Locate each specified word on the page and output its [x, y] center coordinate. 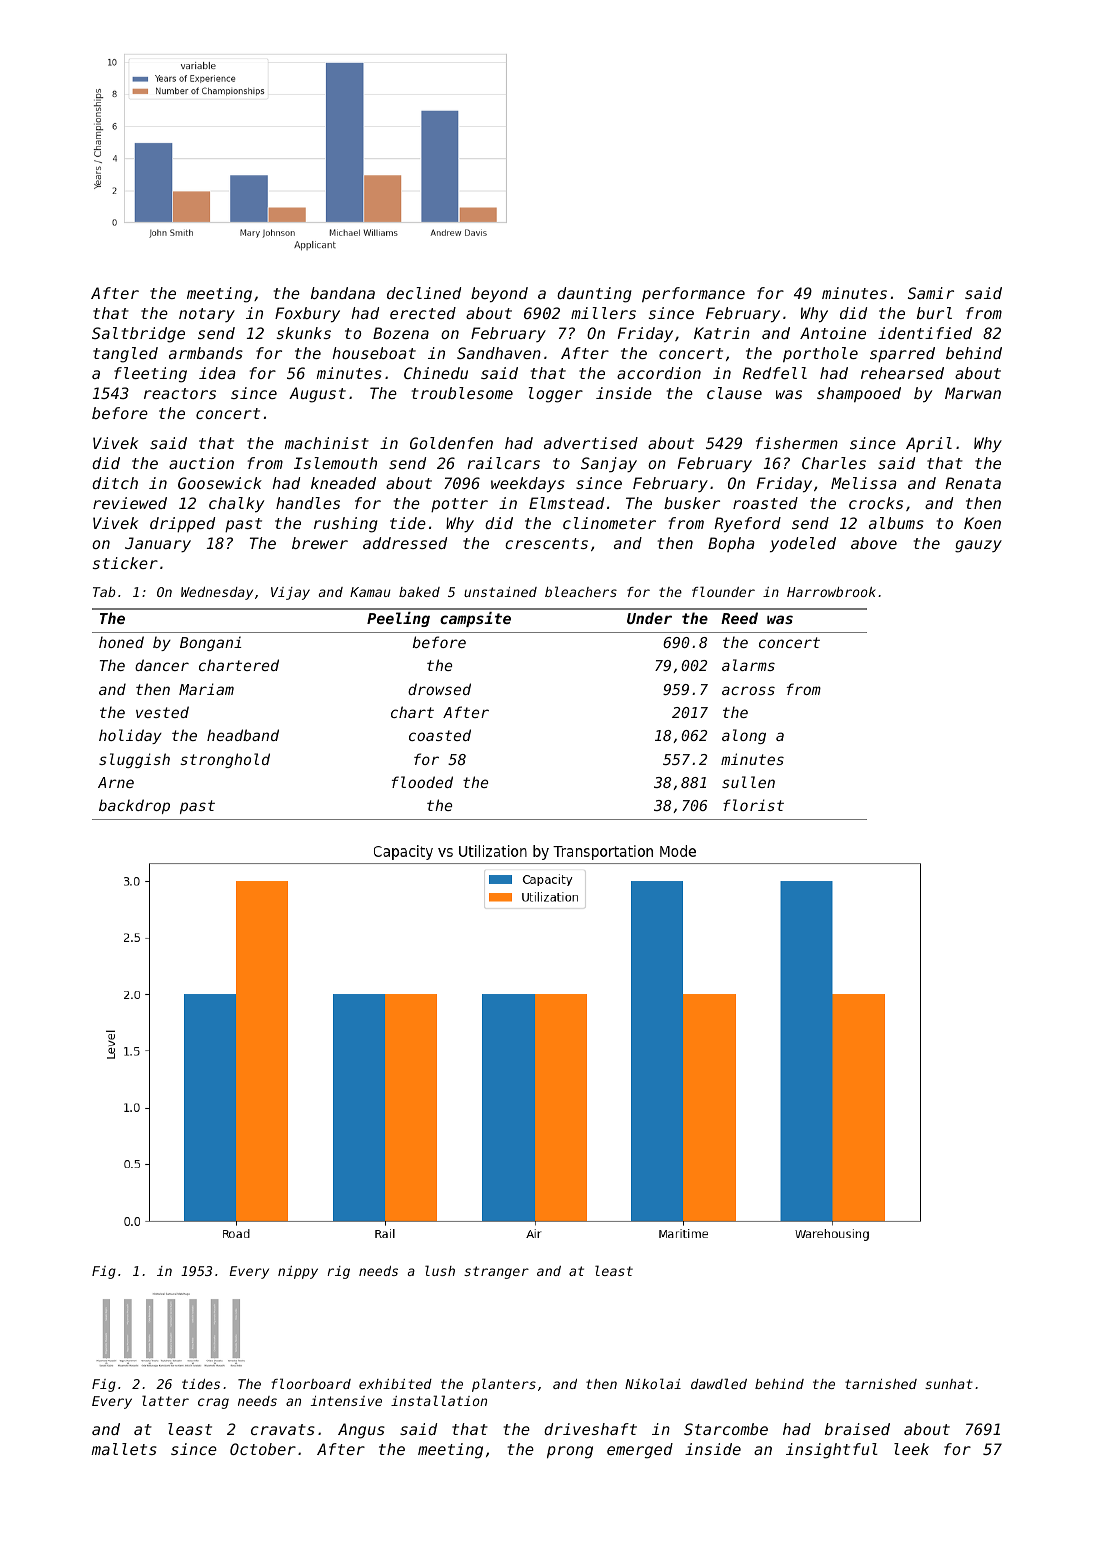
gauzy [978, 546]
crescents [546, 543]
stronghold [225, 760]
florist [753, 805]
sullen [748, 782]
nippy [298, 1272]
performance [693, 294]
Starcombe [726, 1429]
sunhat [949, 1384]
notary [207, 315]
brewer [320, 543]
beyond [499, 294]
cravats [283, 1429]
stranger [496, 1272]
